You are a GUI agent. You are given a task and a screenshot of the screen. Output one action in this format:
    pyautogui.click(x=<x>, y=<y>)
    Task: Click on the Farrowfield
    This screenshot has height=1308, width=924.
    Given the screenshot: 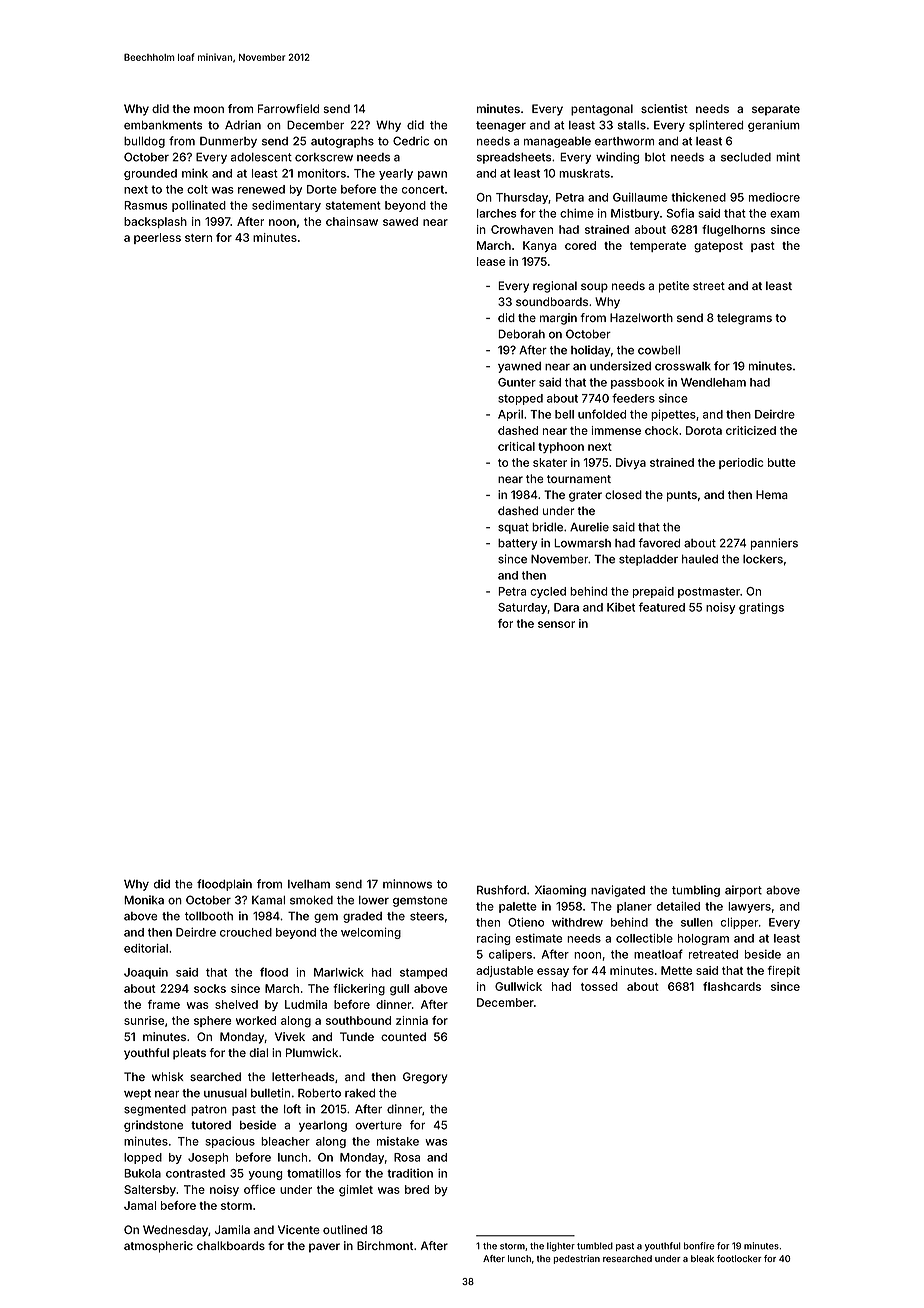 What is the action you would take?
    pyautogui.click(x=288, y=108)
